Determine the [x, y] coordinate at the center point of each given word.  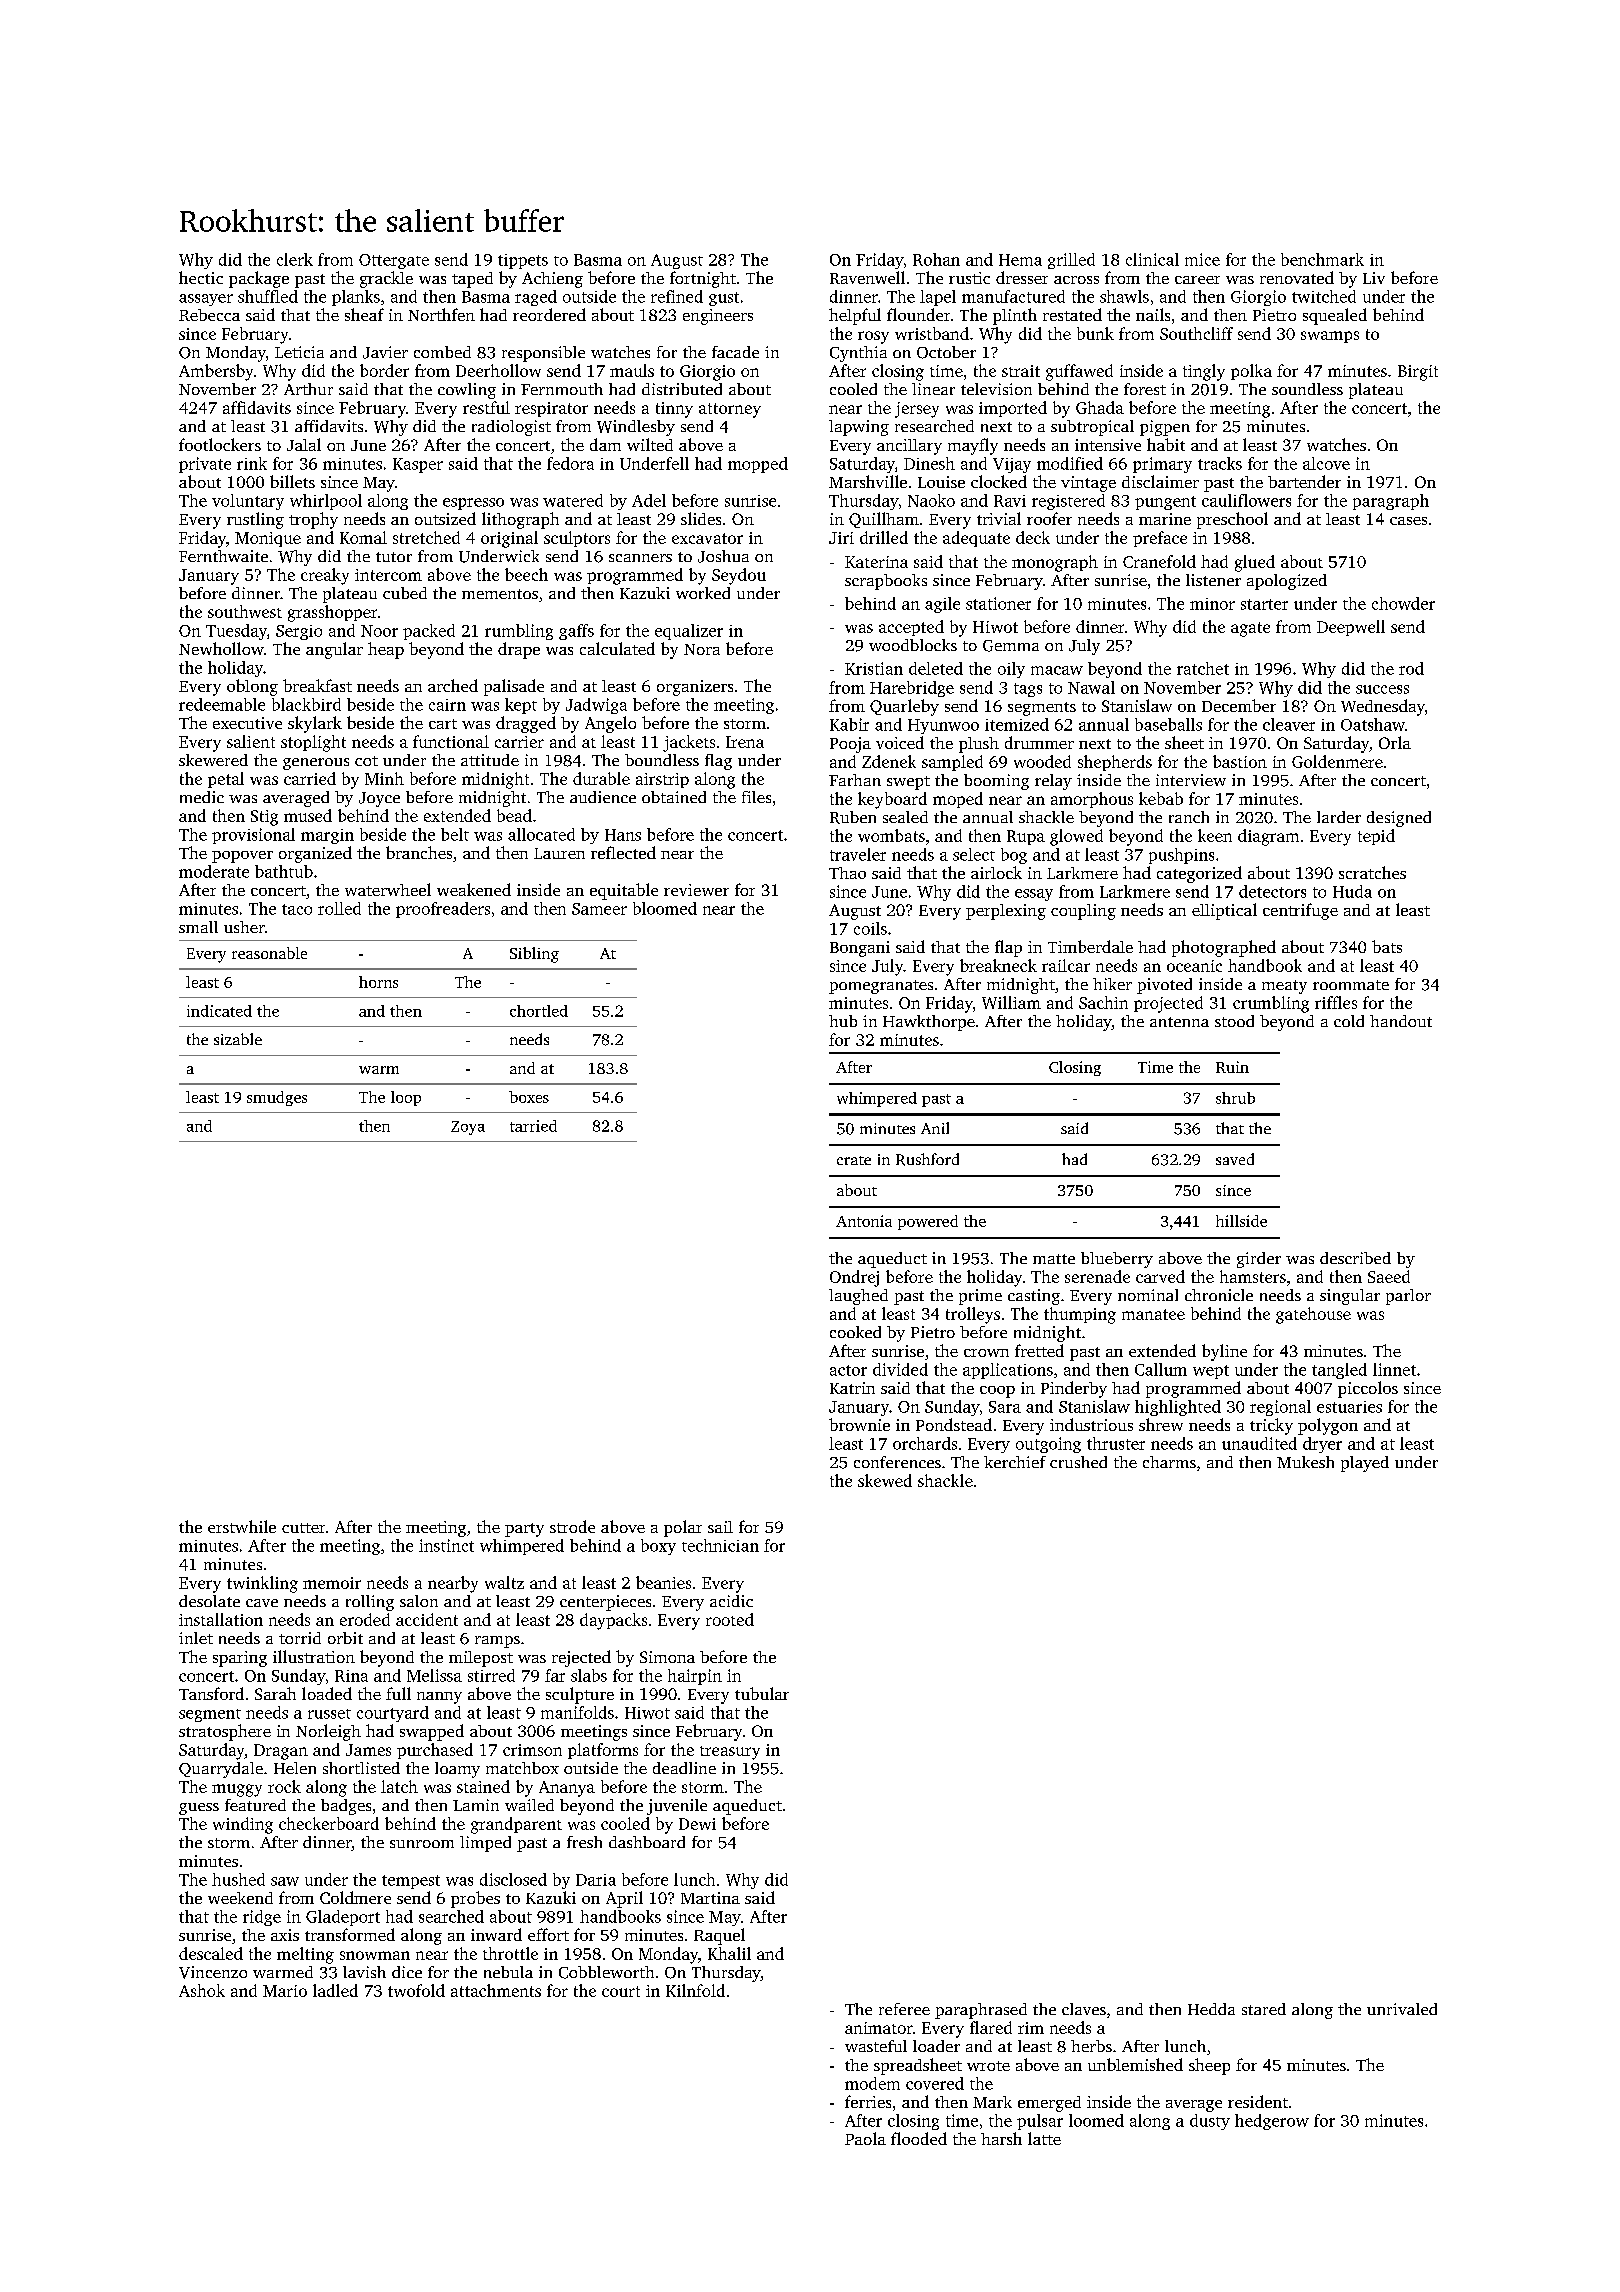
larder [1339, 817]
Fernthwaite [223, 556]
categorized [1199, 874]
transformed [350, 1934]
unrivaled [1402, 2009]
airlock [996, 872]
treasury [730, 1753]
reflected [623, 852]
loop [406, 1098]
